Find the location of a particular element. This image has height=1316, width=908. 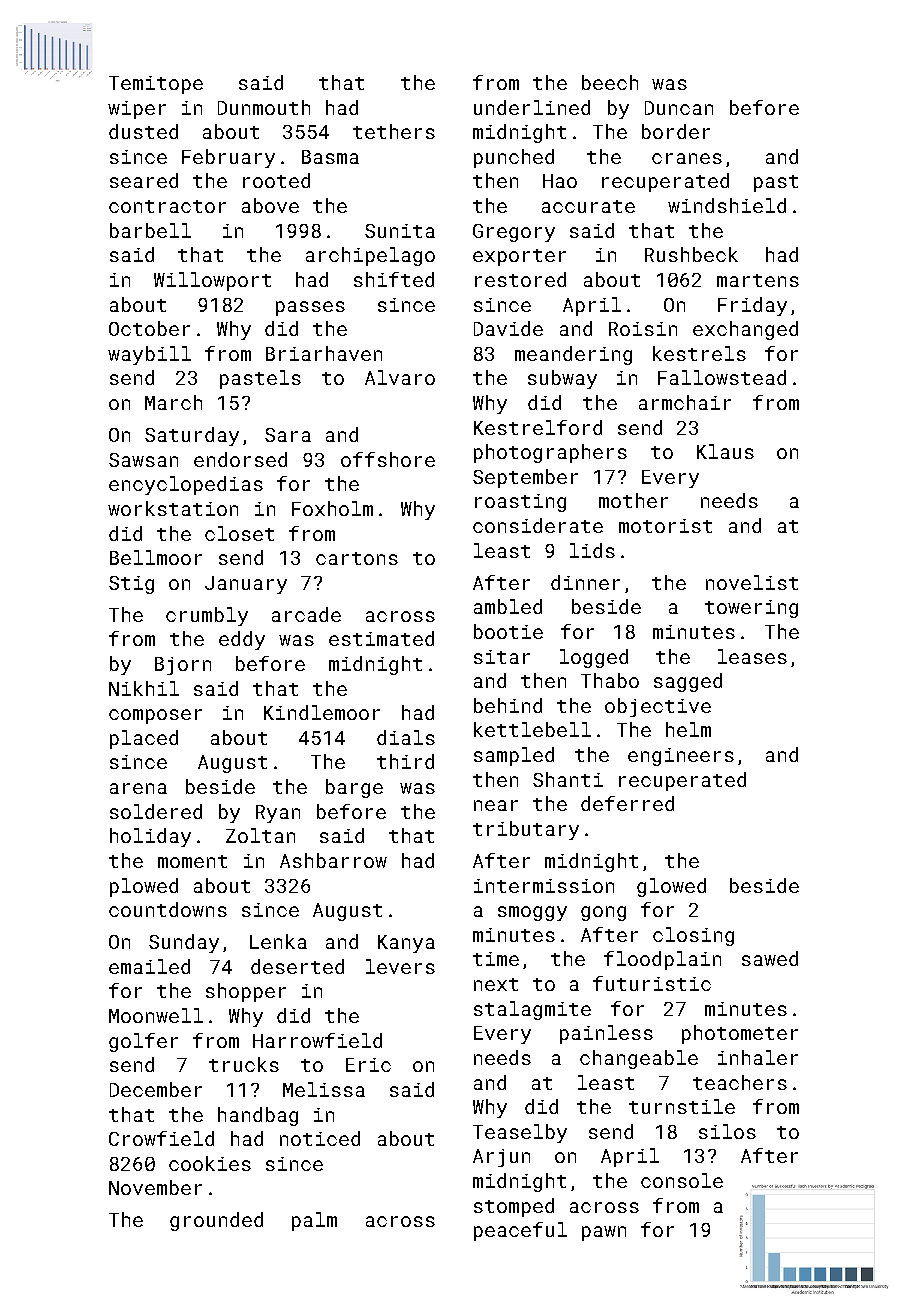

towering is located at coordinates (751, 609).
